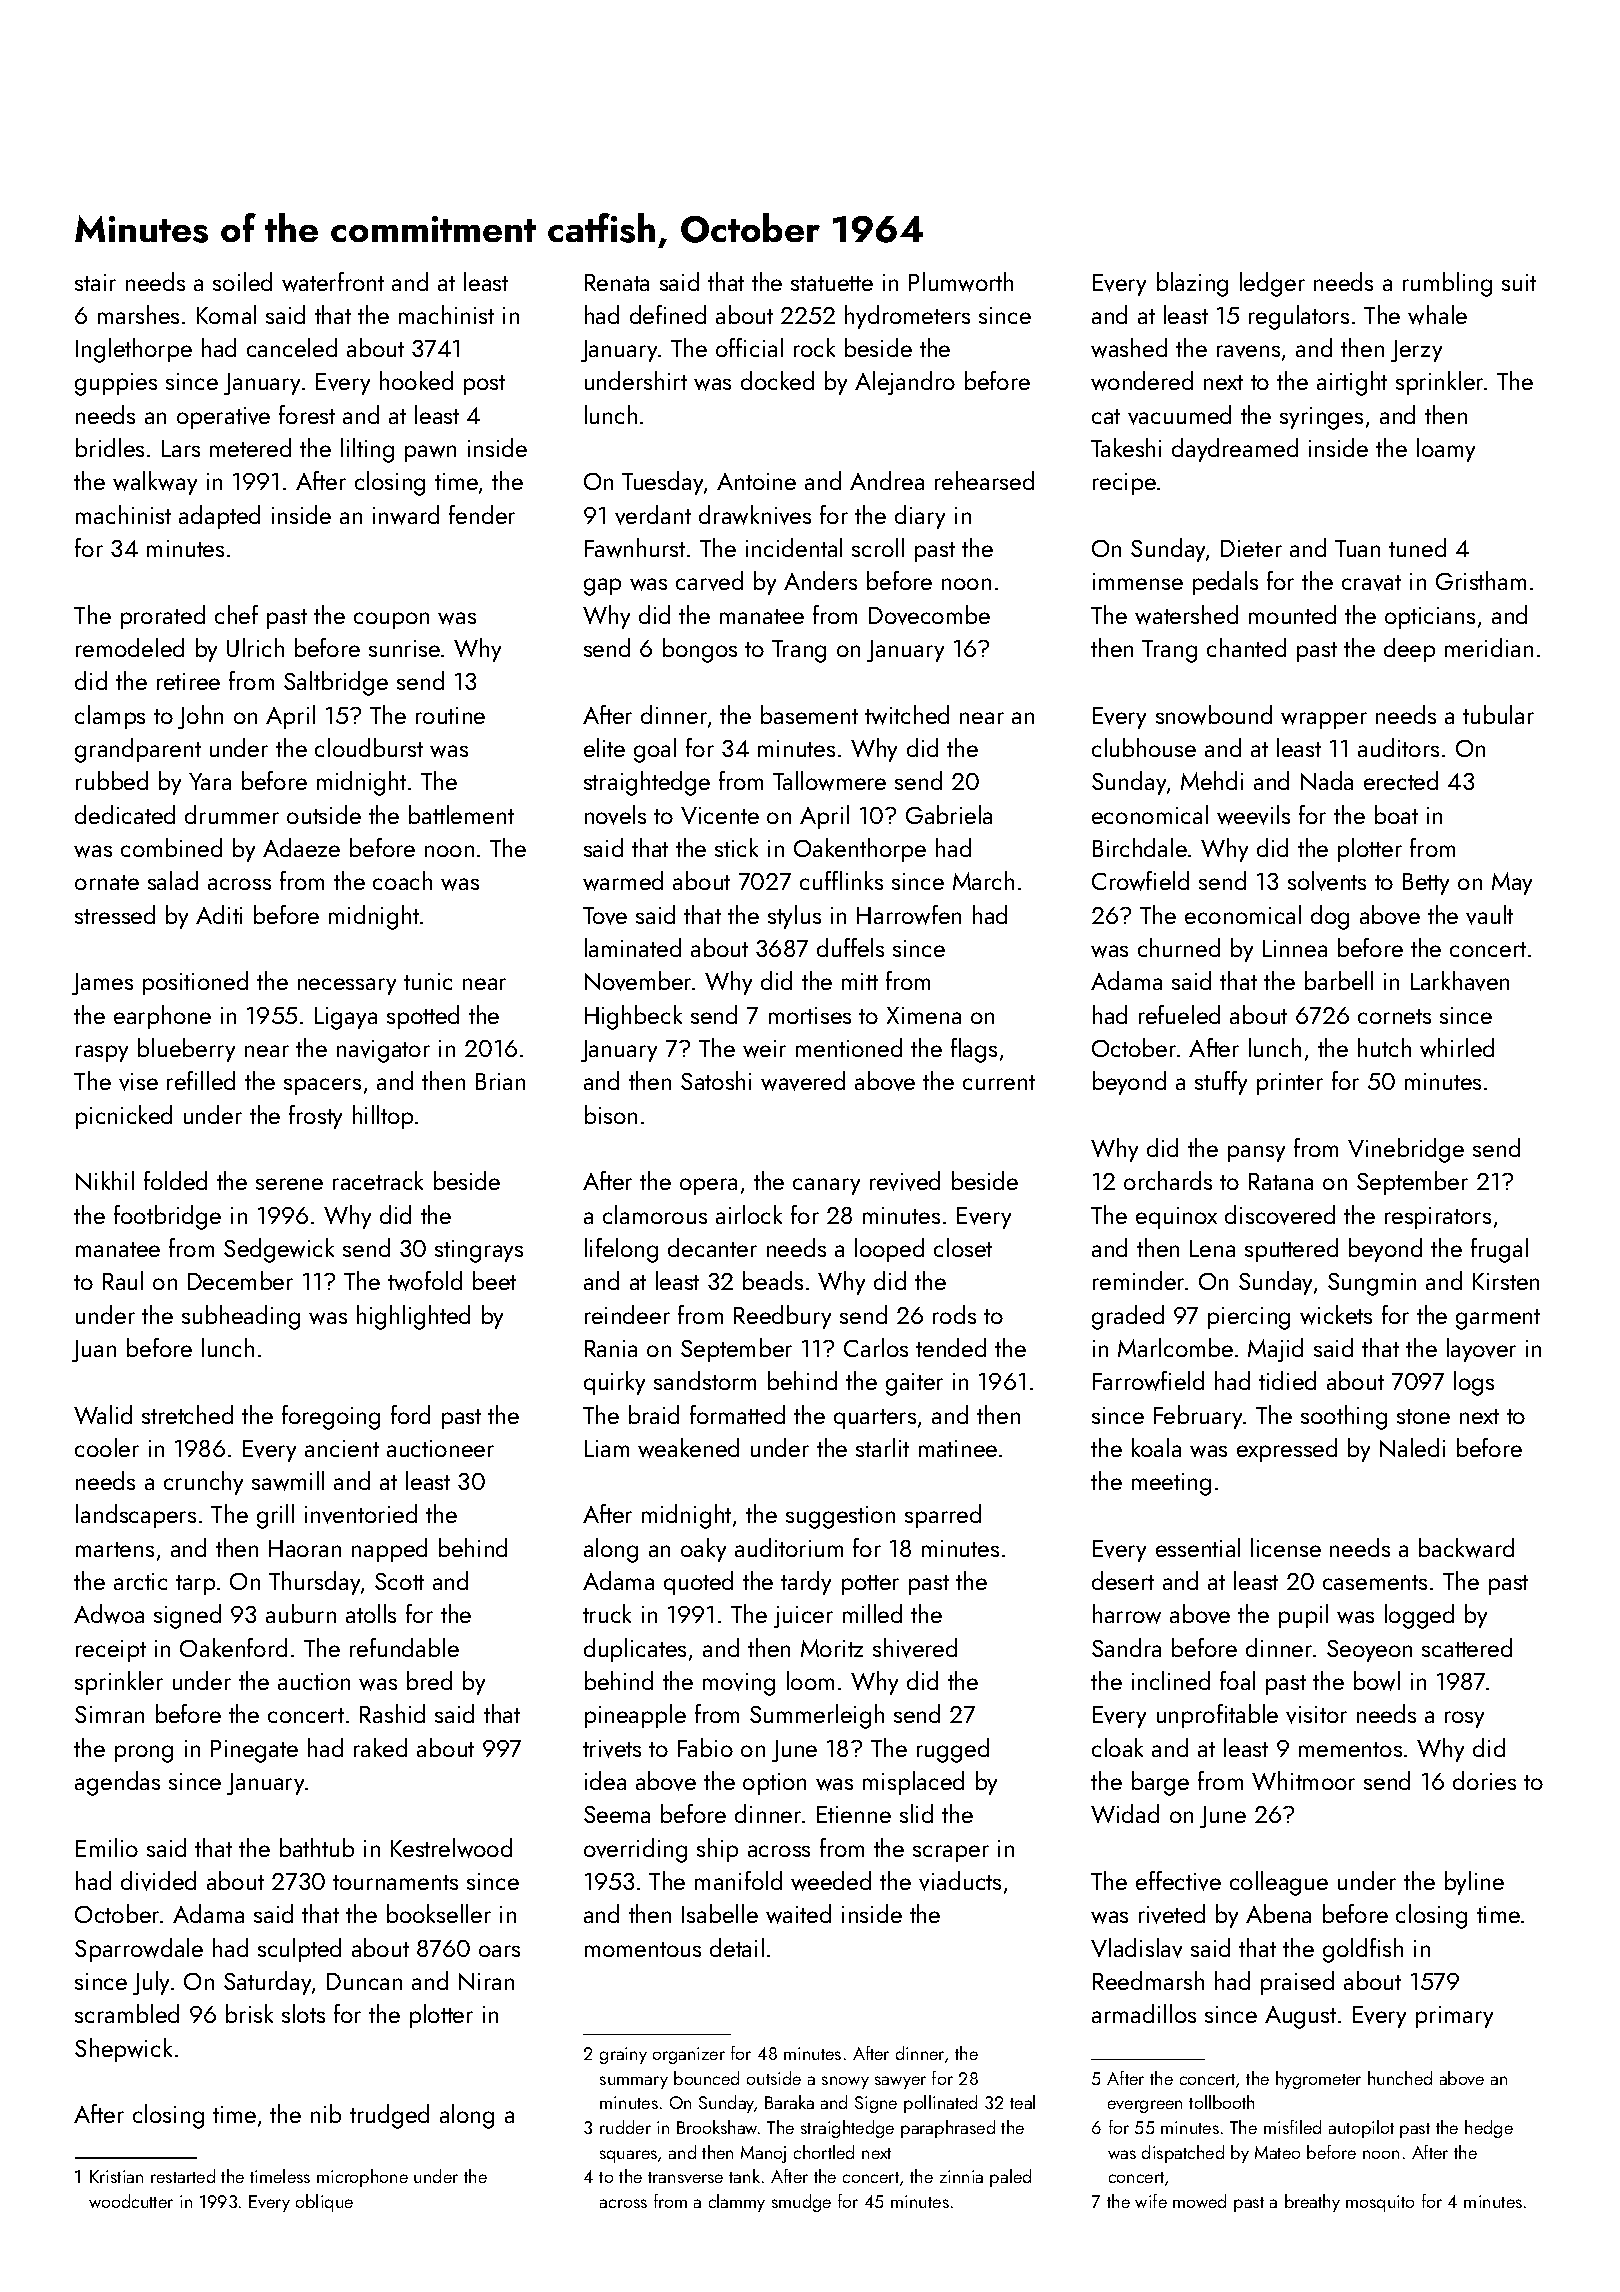  I want to click on statuette, so click(832, 283).
